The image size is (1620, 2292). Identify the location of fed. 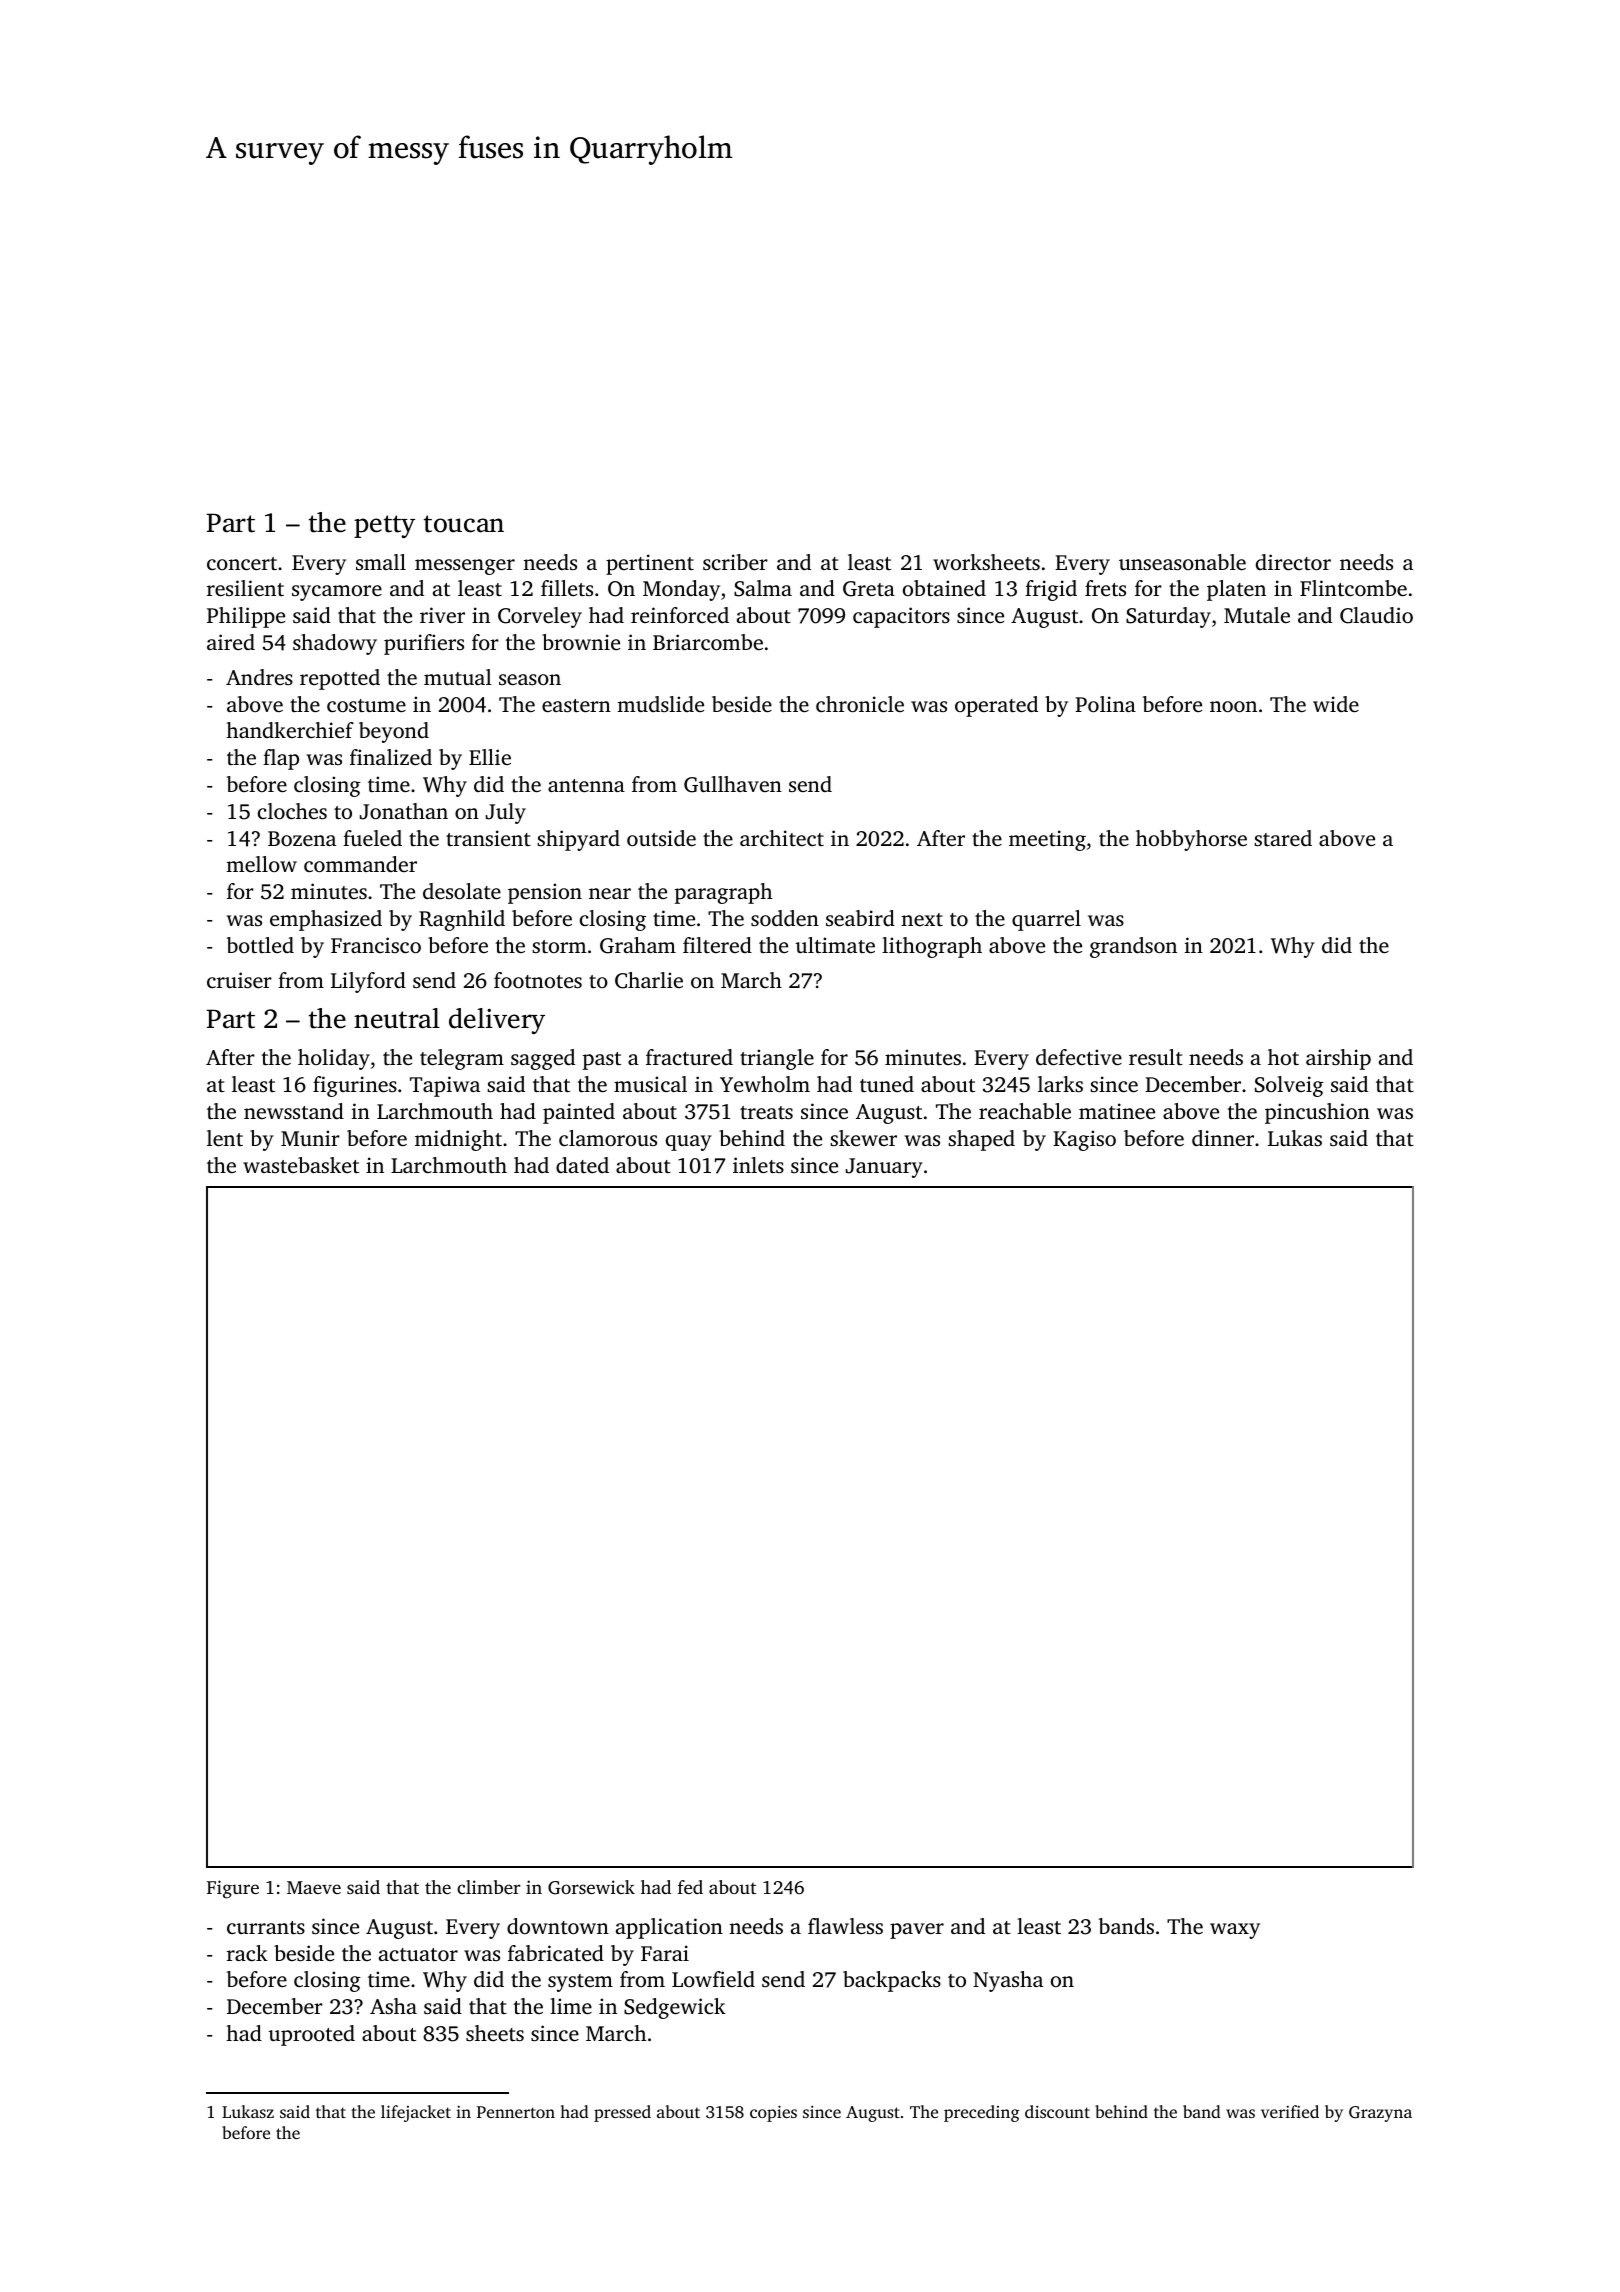
(690, 1887).
